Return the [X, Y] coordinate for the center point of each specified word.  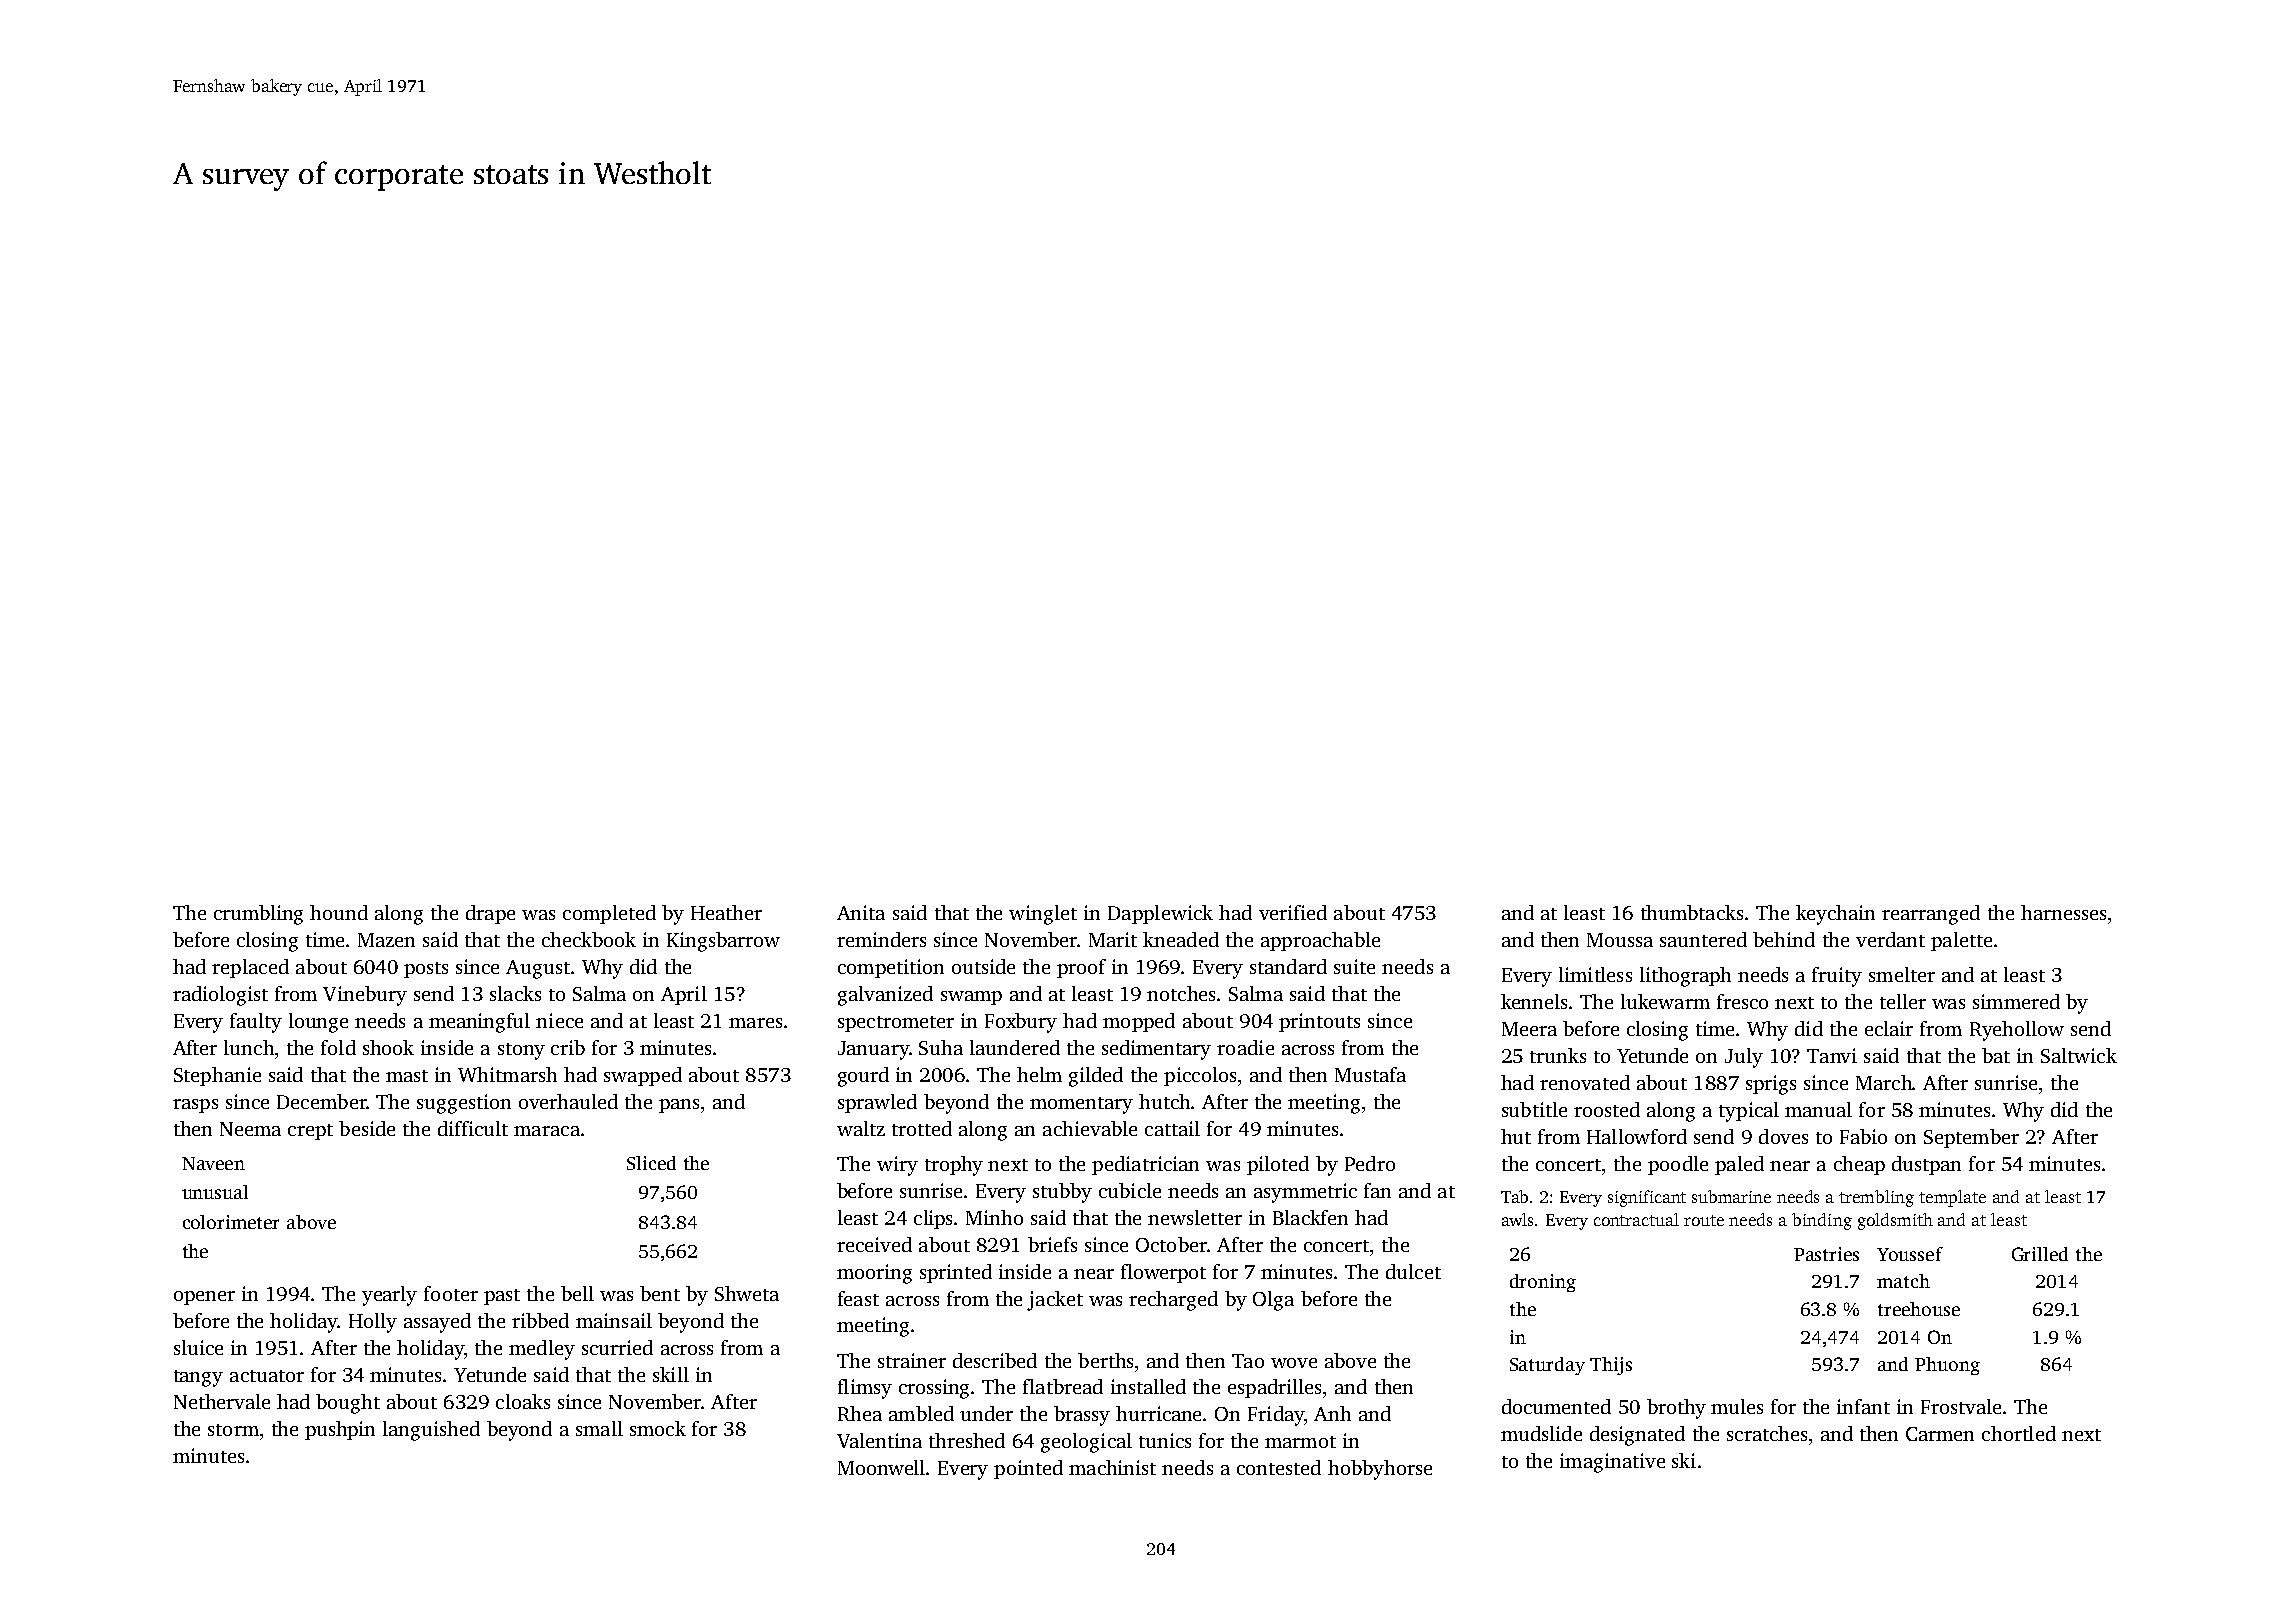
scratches [1767, 1433]
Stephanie [217, 1076]
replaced [250, 968]
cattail [1172, 1128]
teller [1903, 1001]
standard [1288, 966]
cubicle [1130, 1190]
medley [542, 1350]
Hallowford [1637, 1136]
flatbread [1063, 1386]
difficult [473, 1128]
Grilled [2040, 1254]
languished [431, 1431]
